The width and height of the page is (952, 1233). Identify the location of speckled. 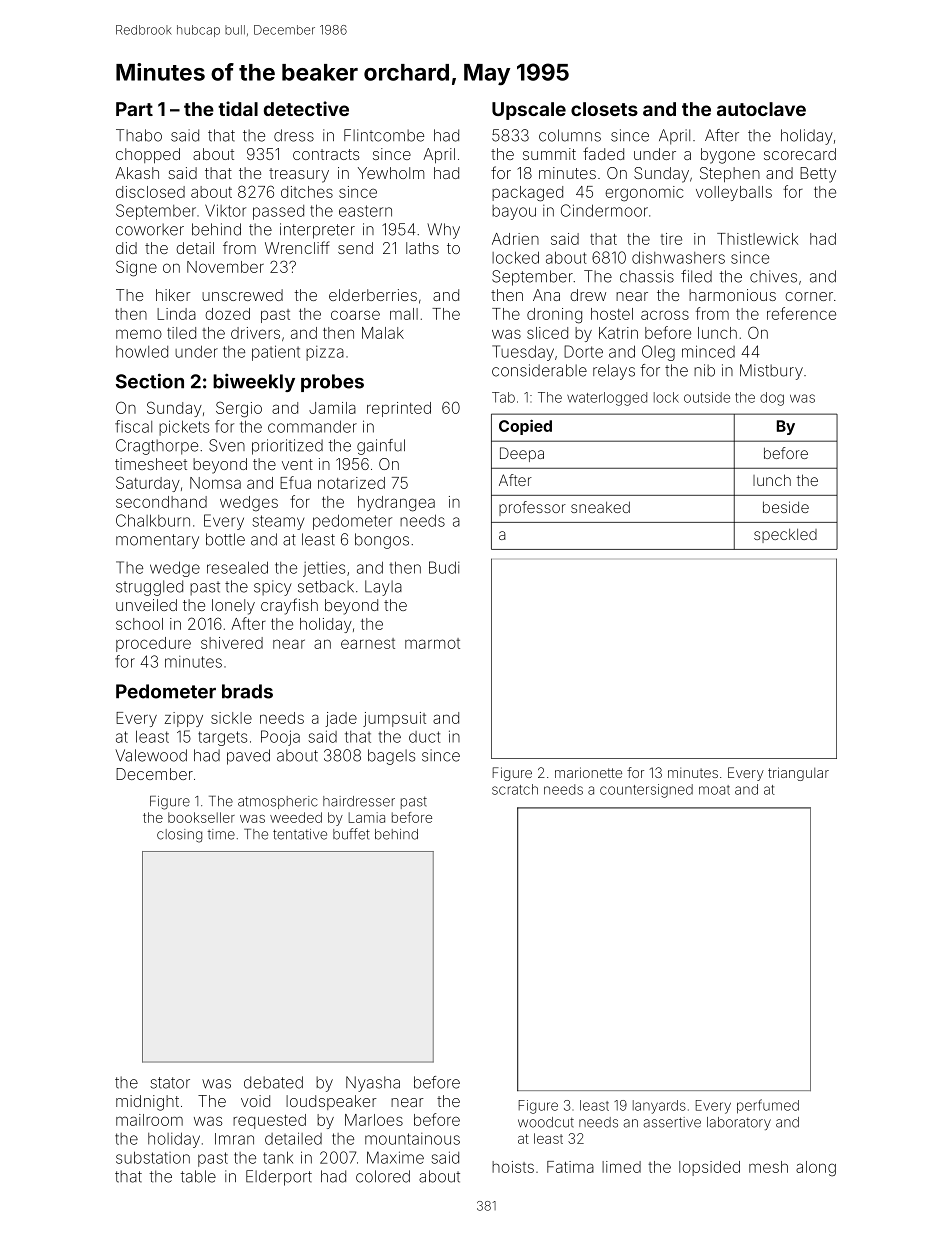
(785, 536).
